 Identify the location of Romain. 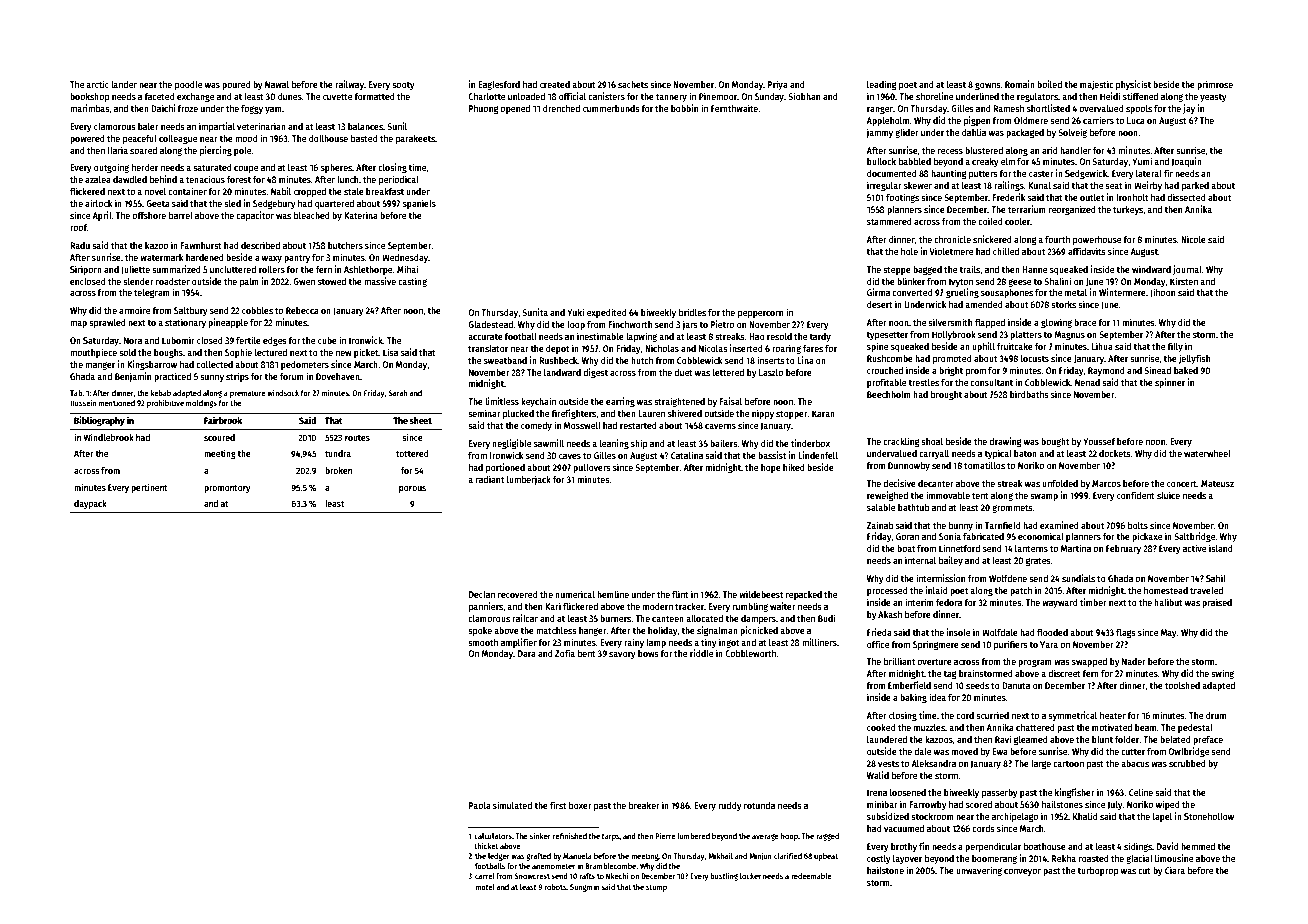
(1020, 84).
